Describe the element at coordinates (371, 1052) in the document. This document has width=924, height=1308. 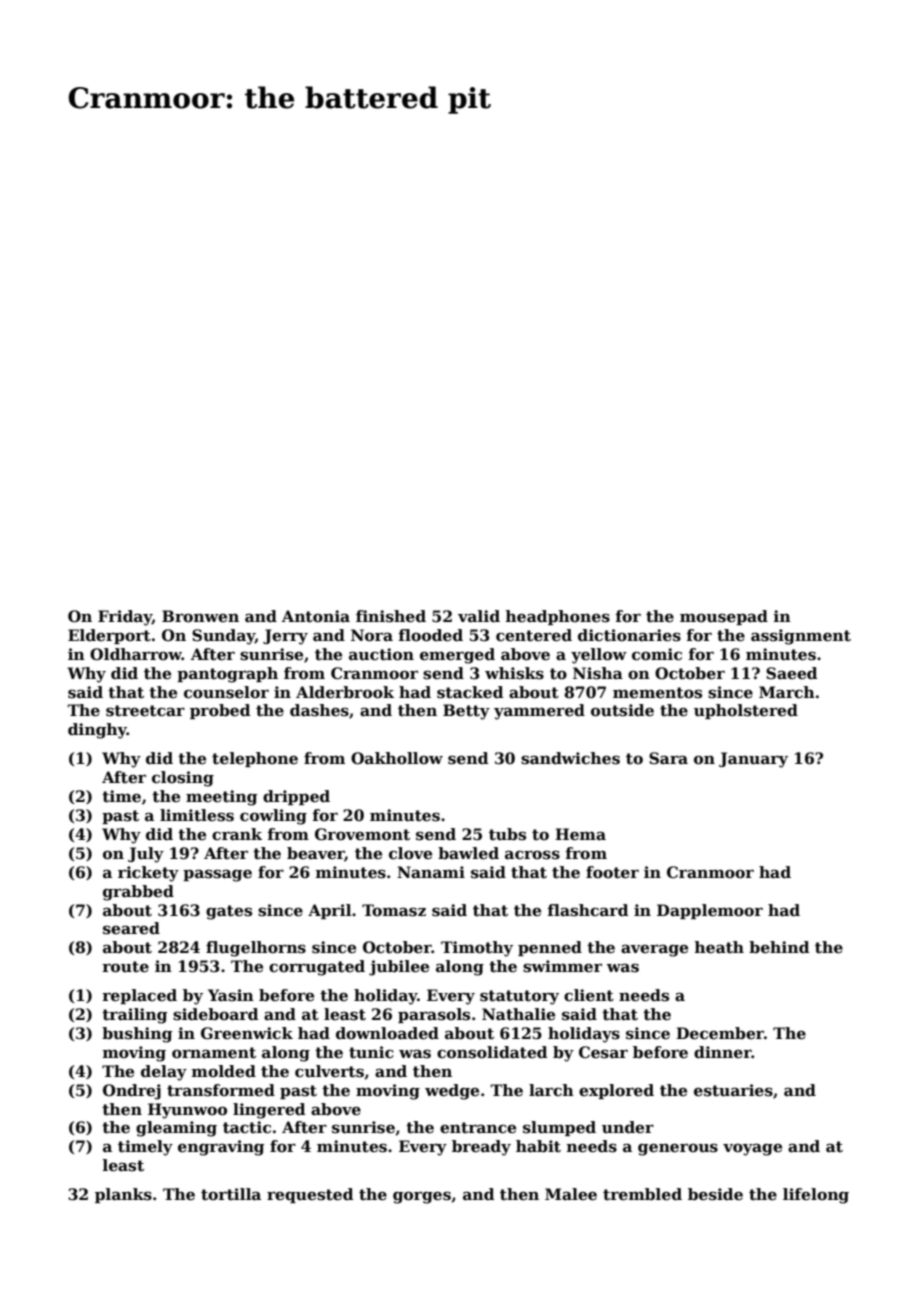
I see `tunic` at that location.
